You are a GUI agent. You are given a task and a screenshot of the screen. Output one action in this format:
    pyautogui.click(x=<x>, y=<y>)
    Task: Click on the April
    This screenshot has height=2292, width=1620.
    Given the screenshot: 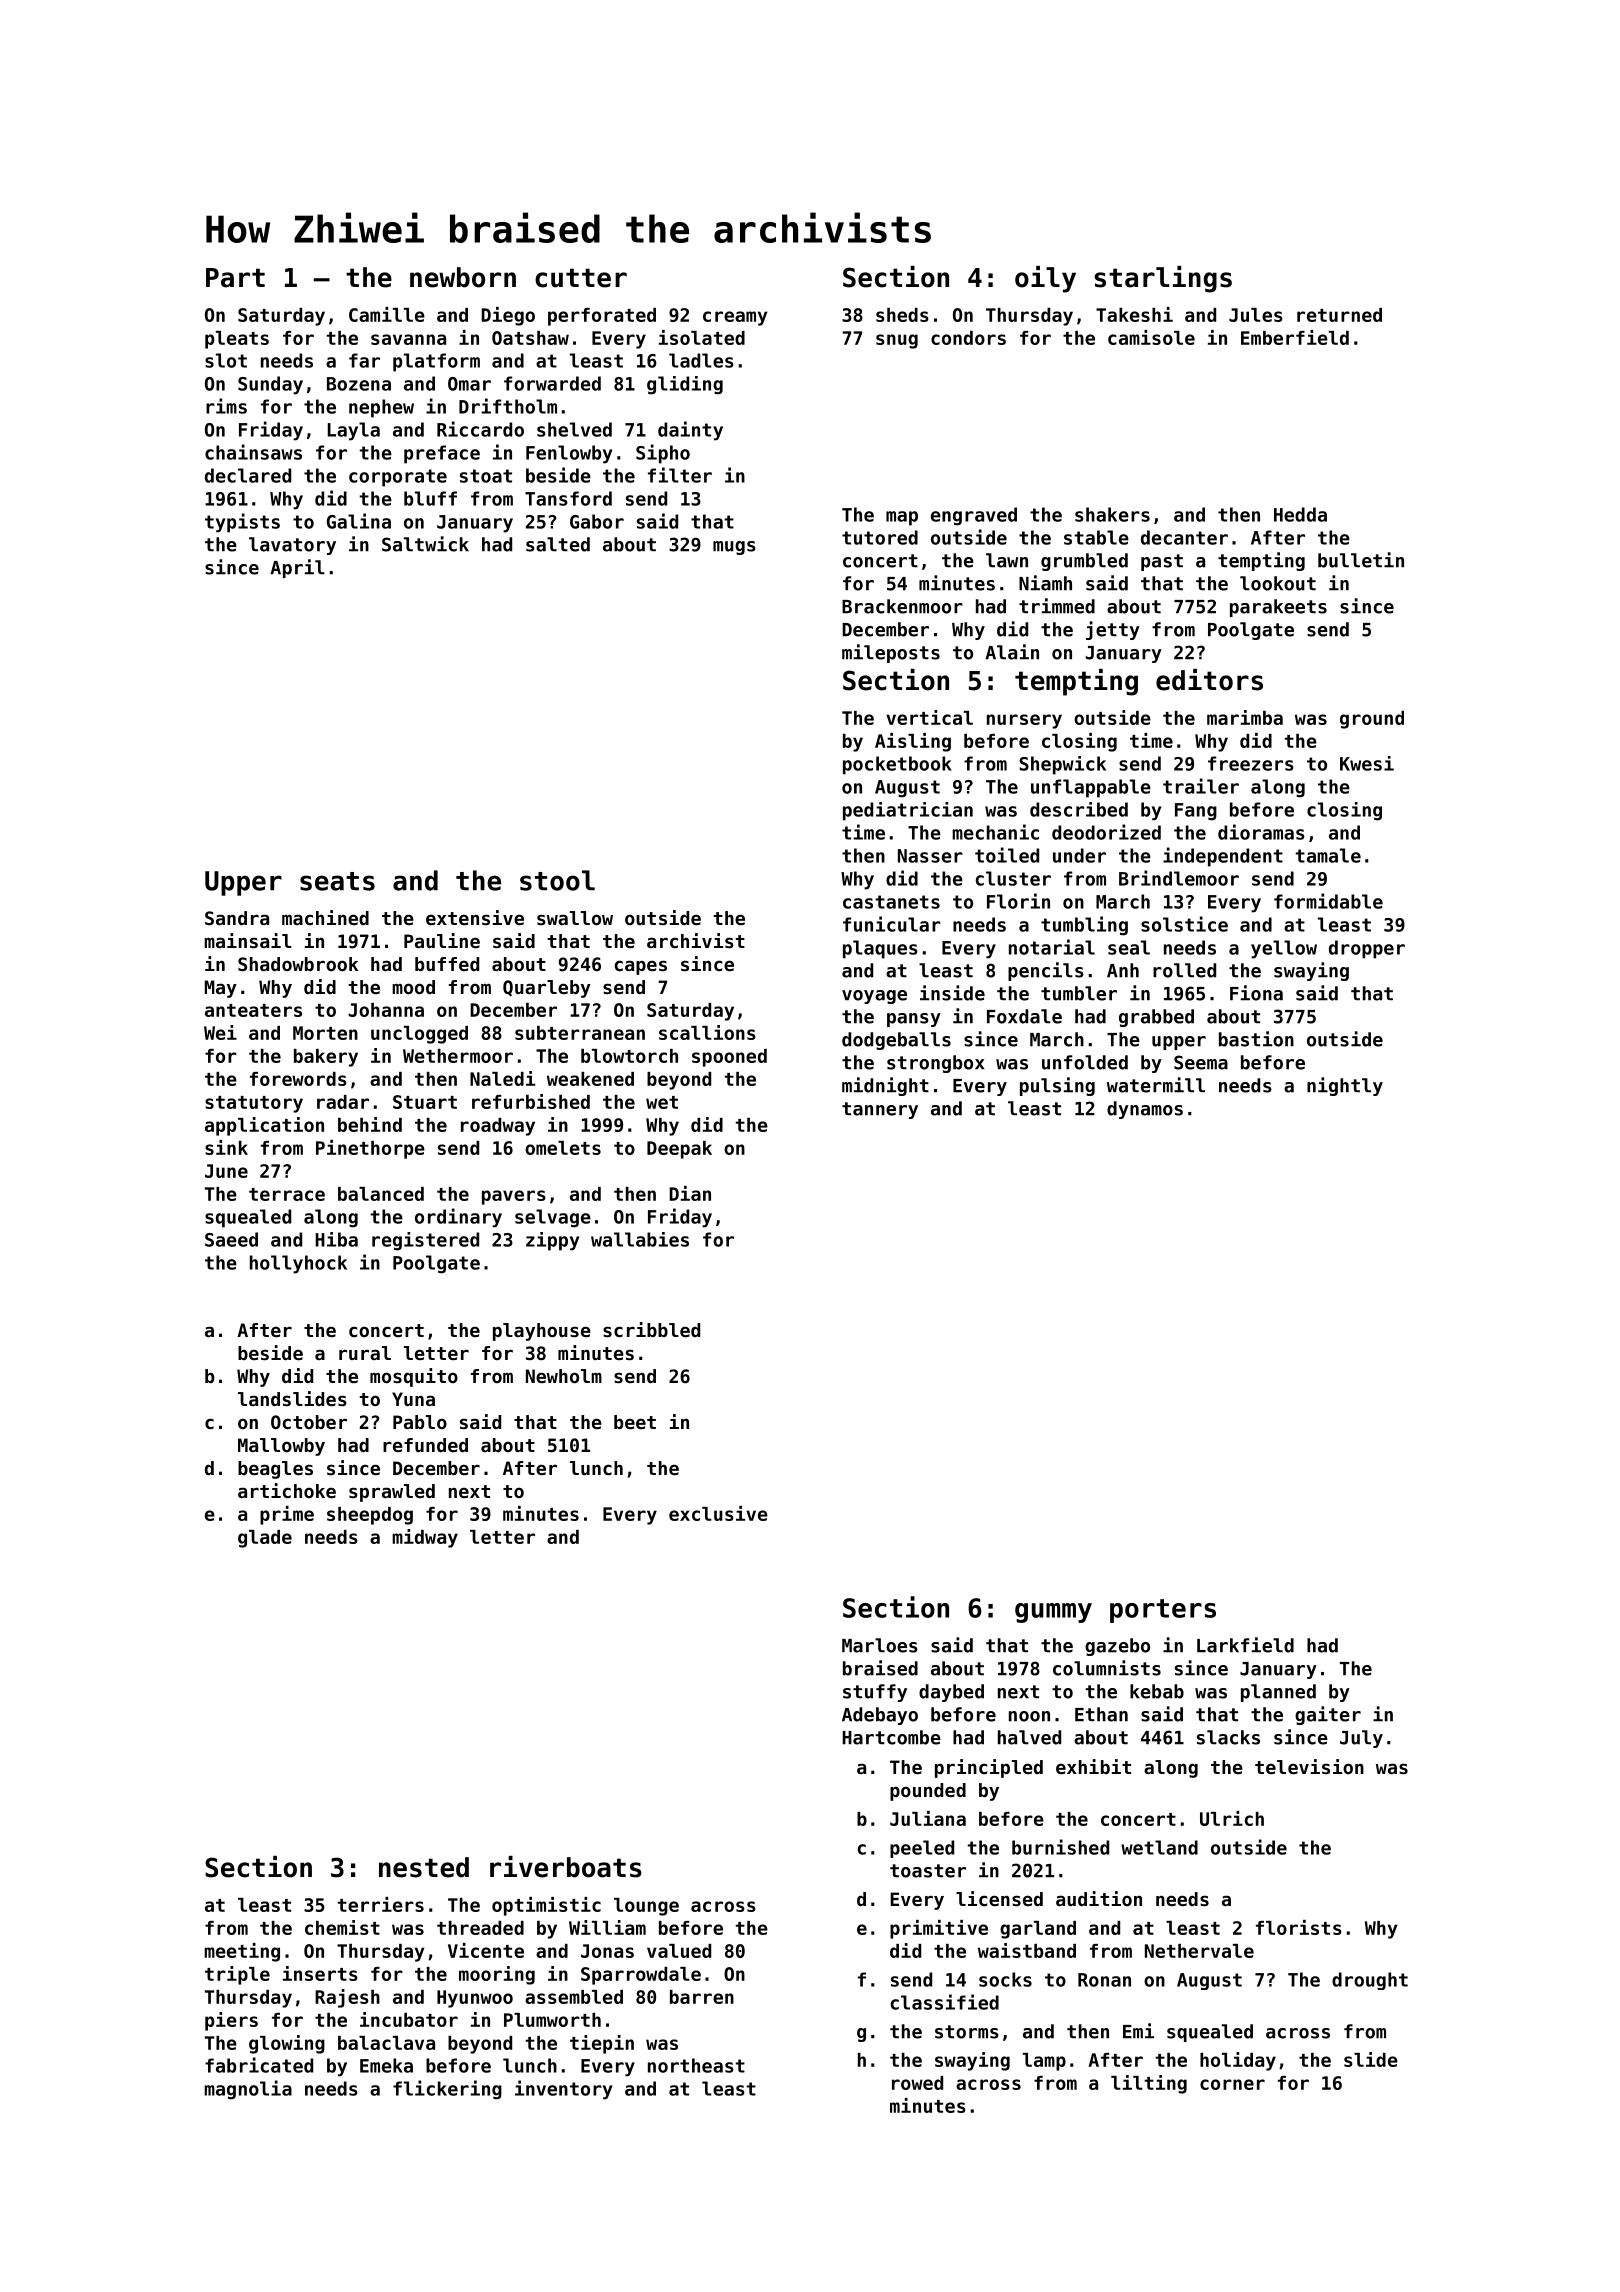 What is the action you would take?
    pyautogui.click(x=297, y=568)
